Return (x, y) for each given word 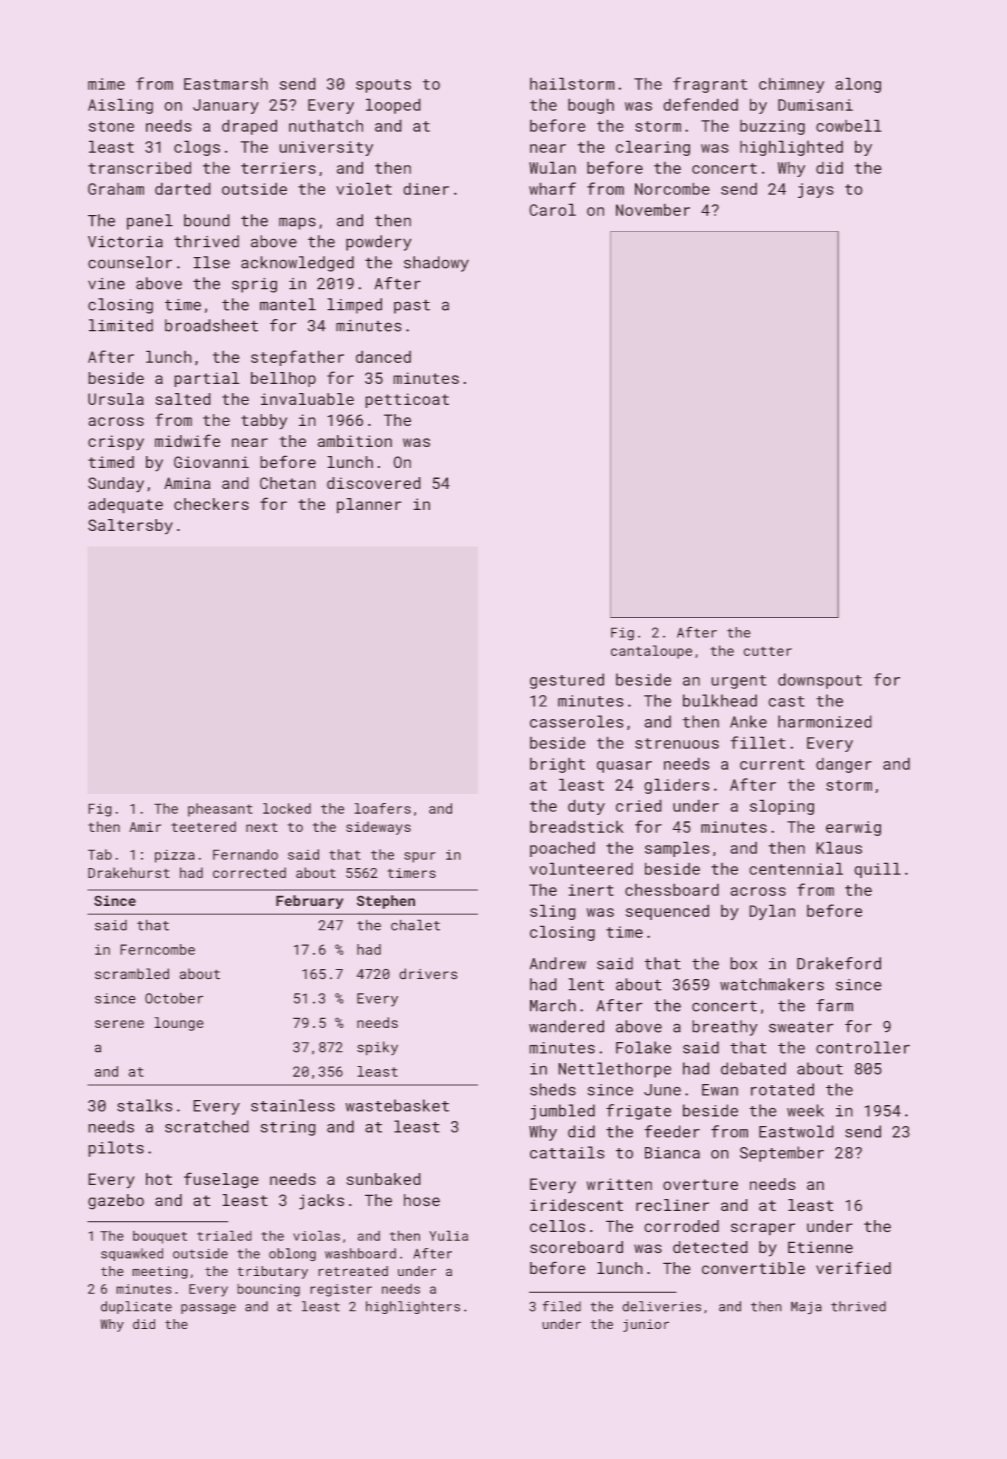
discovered (374, 483)
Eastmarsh (226, 83)
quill (877, 870)
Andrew (558, 963)
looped (393, 106)
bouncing (268, 1290)
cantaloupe (651, 652)
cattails (567, 1152)
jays (816, 190)
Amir (145, 827)
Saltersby (130, 527)
